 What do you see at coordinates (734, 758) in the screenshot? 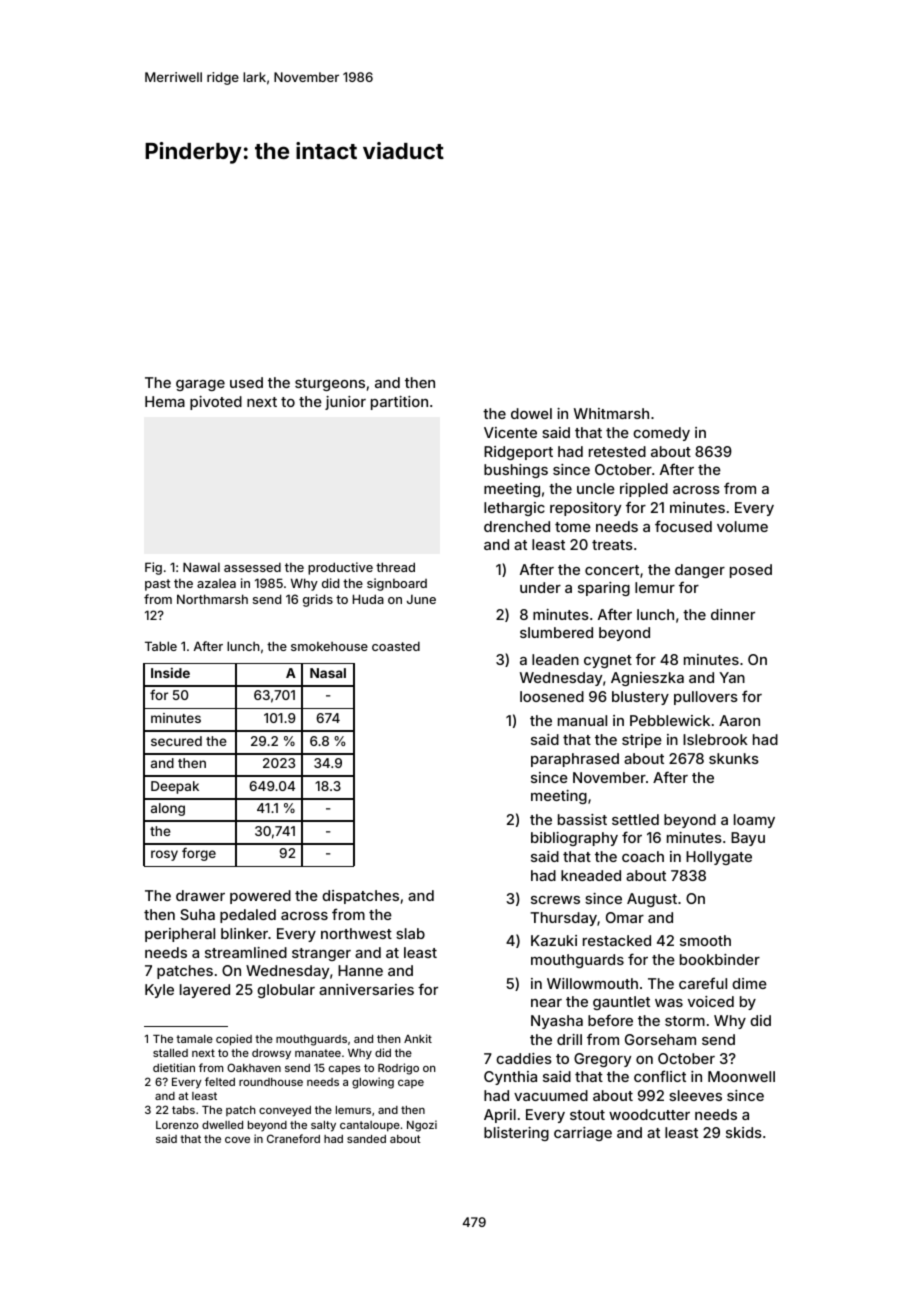
I see `skunks` at bounding box center [734, 758].
